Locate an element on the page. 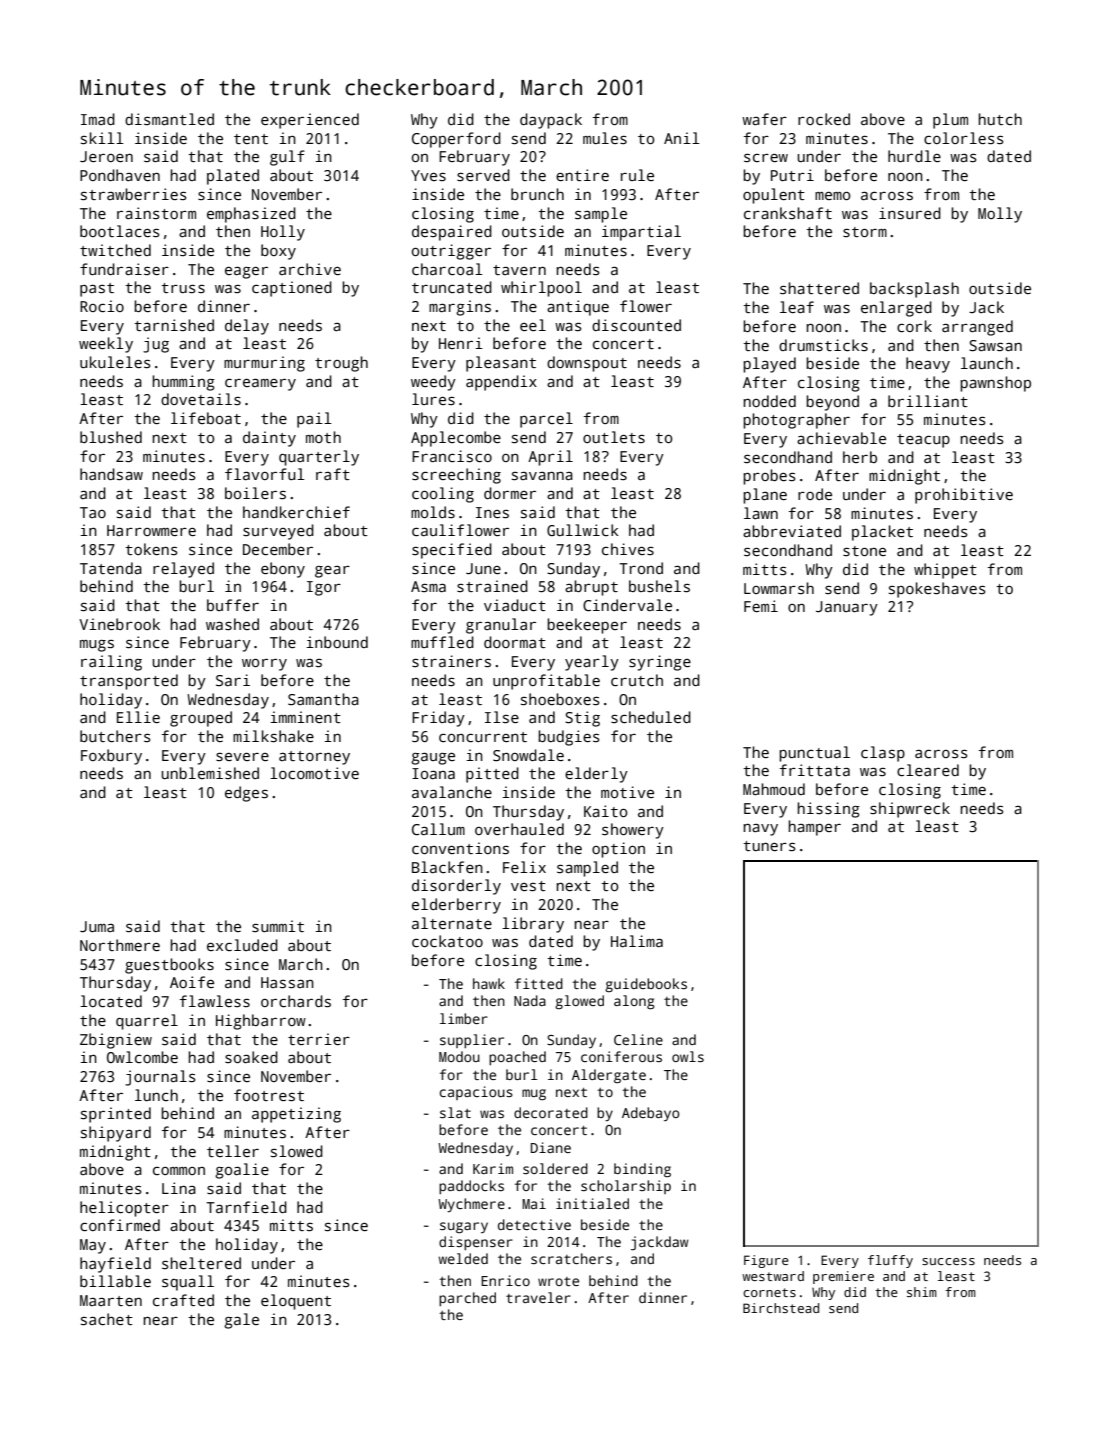  leaf is located at coordinates (797, 307).
